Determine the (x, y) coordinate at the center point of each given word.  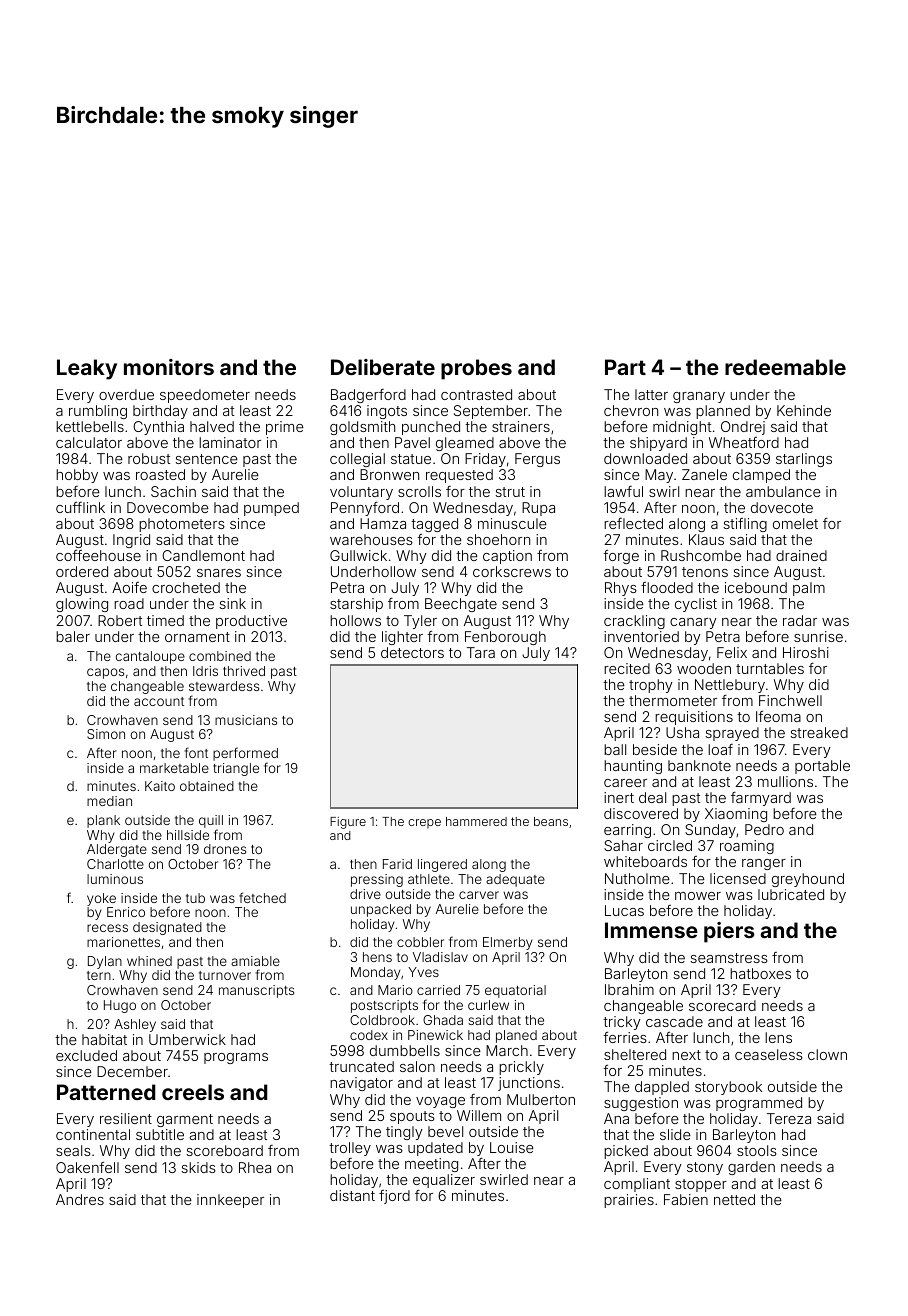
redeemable (785, 367)
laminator (230, 442)
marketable (174, 768)
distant (352, 1195)
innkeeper (230, 1201)
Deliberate (383, 367)
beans (551, 821)
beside (655, 749)
